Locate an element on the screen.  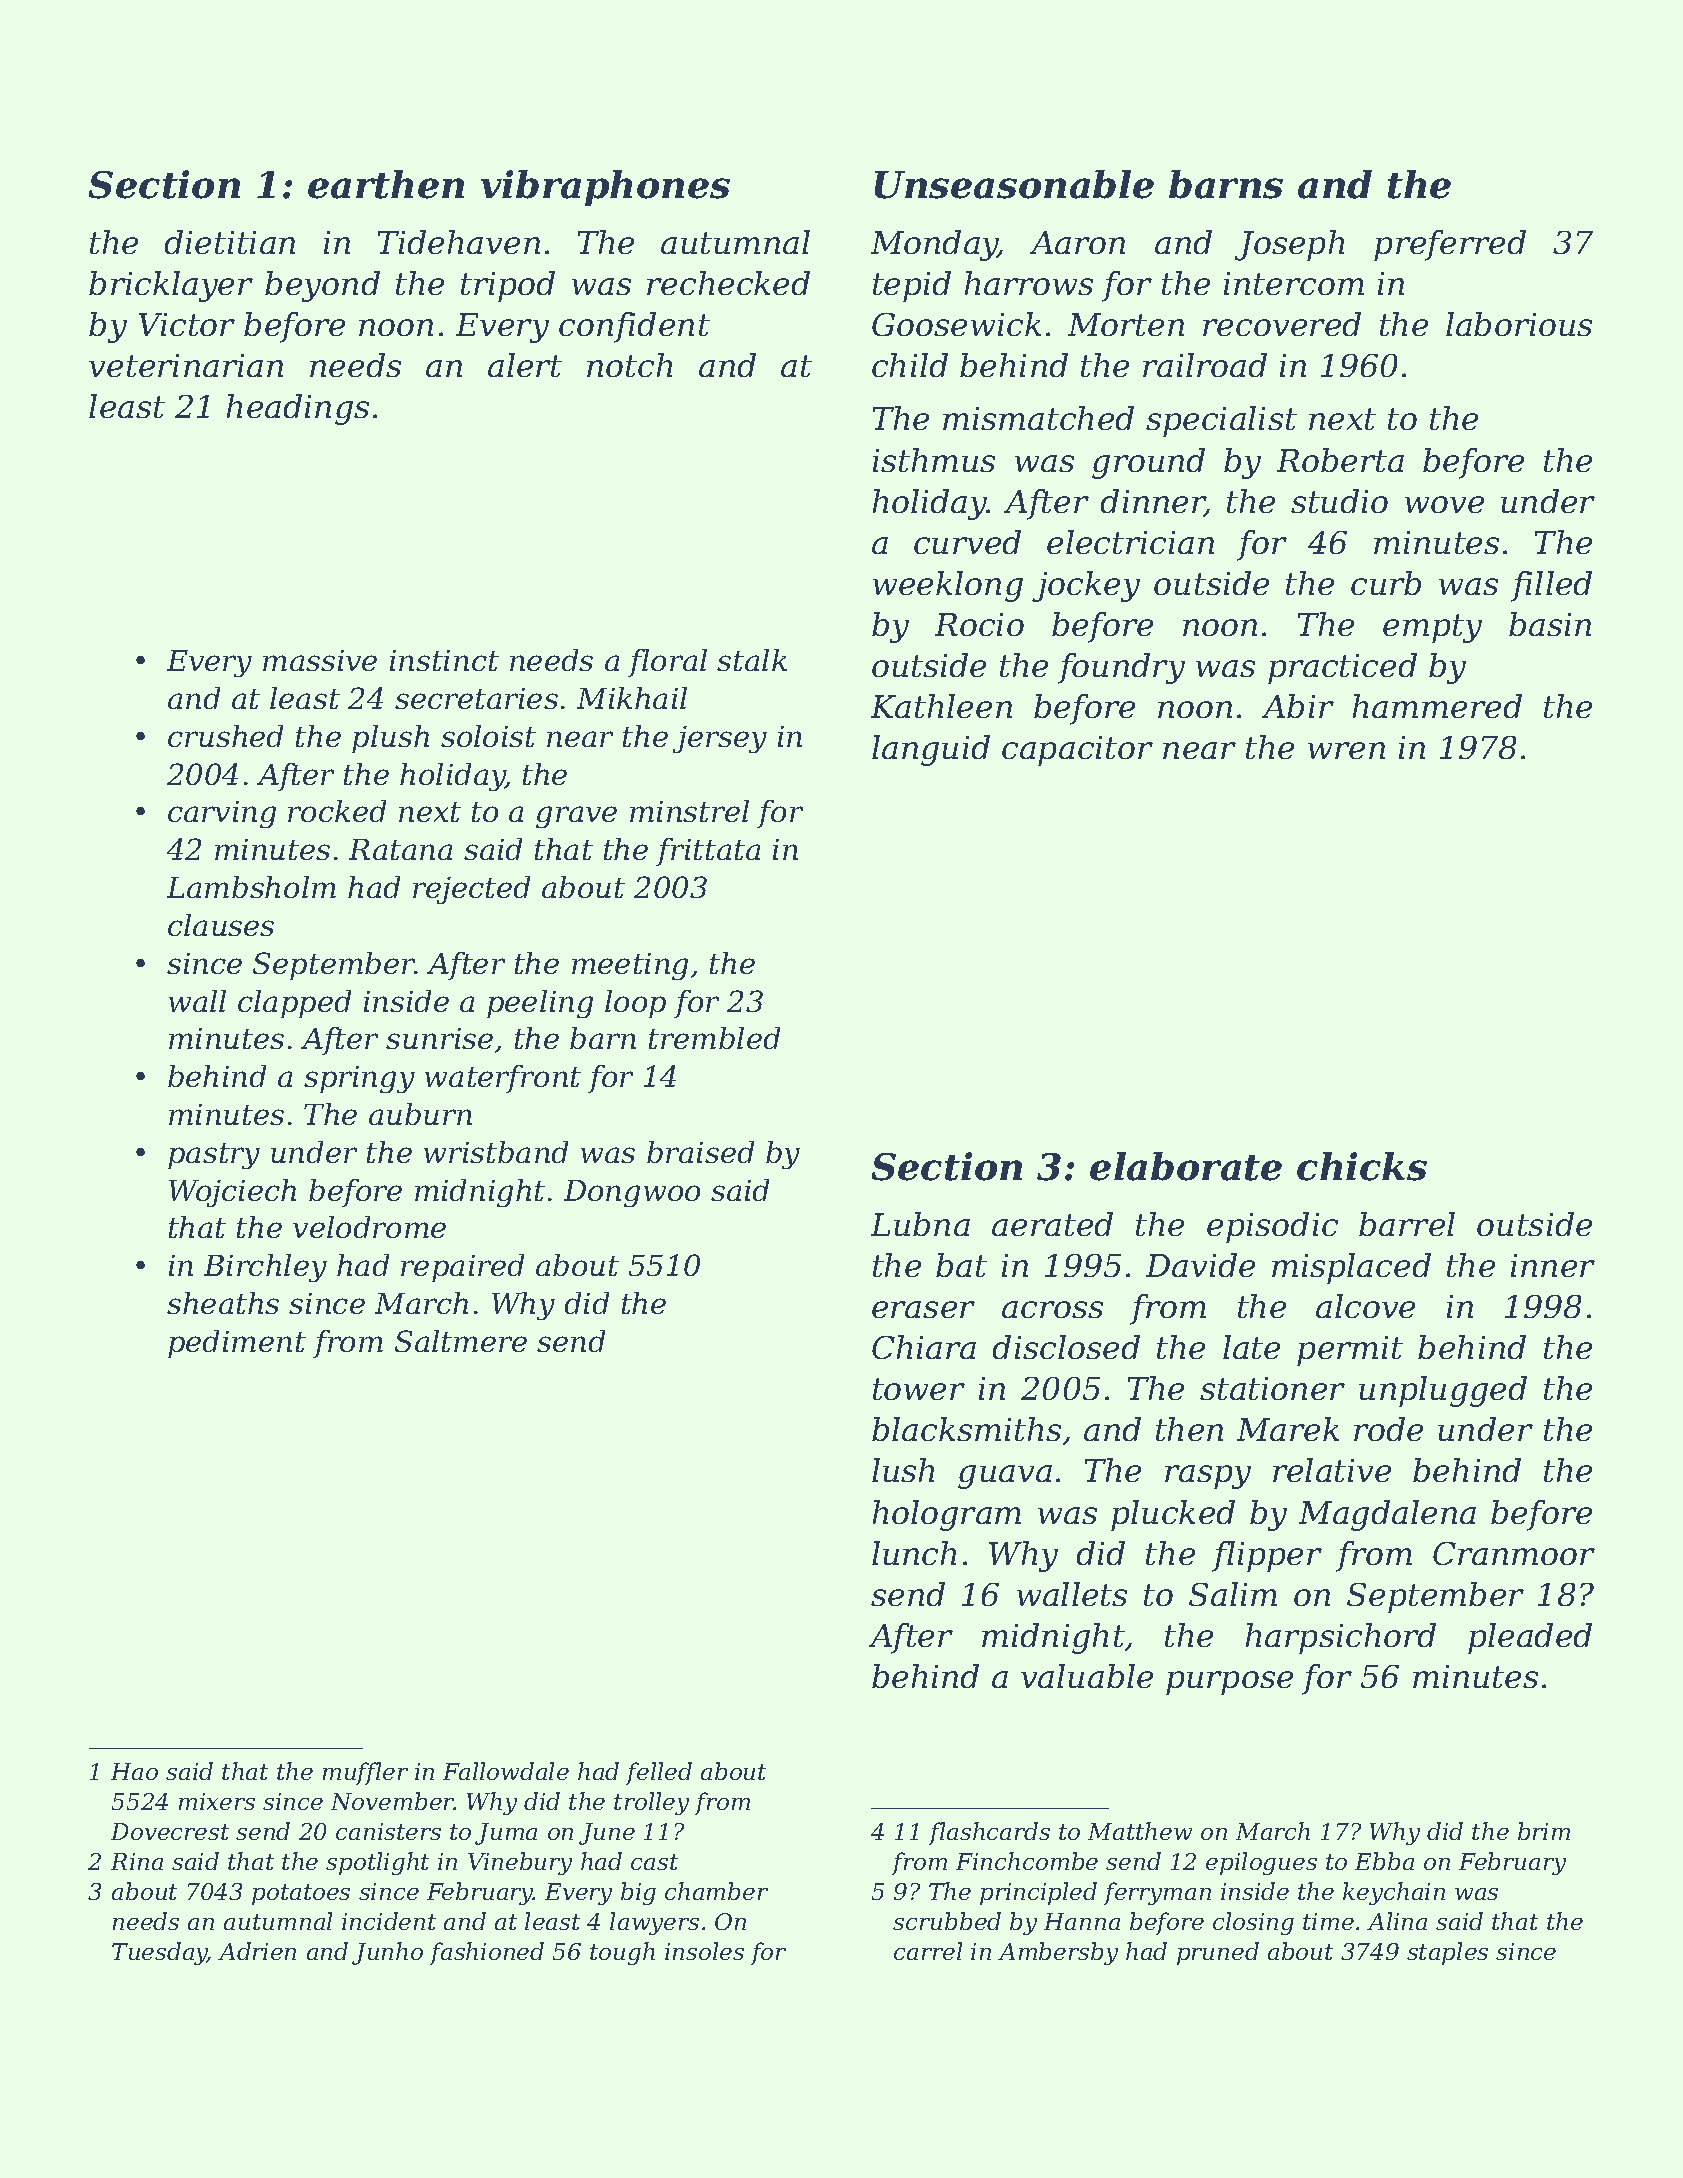
pediment is located at coordinates (237, 1344).
